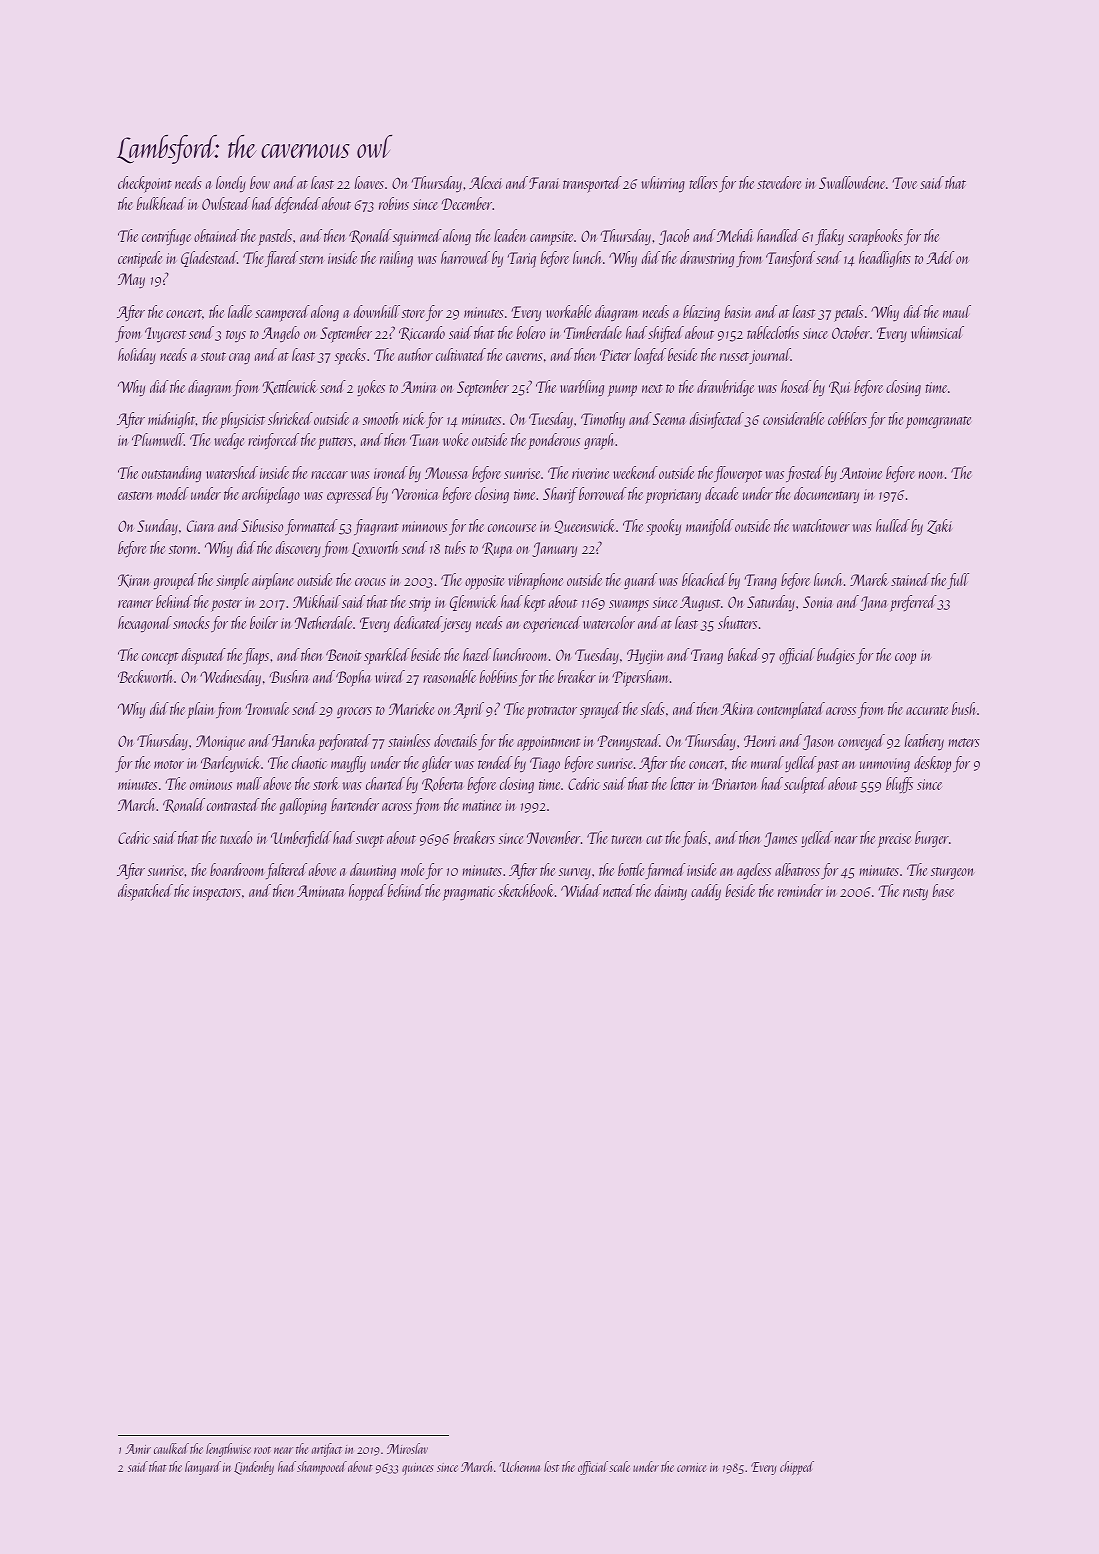 The width and height of the page is (1099, 1554). I want to click on rusty, so click(915, 894).
